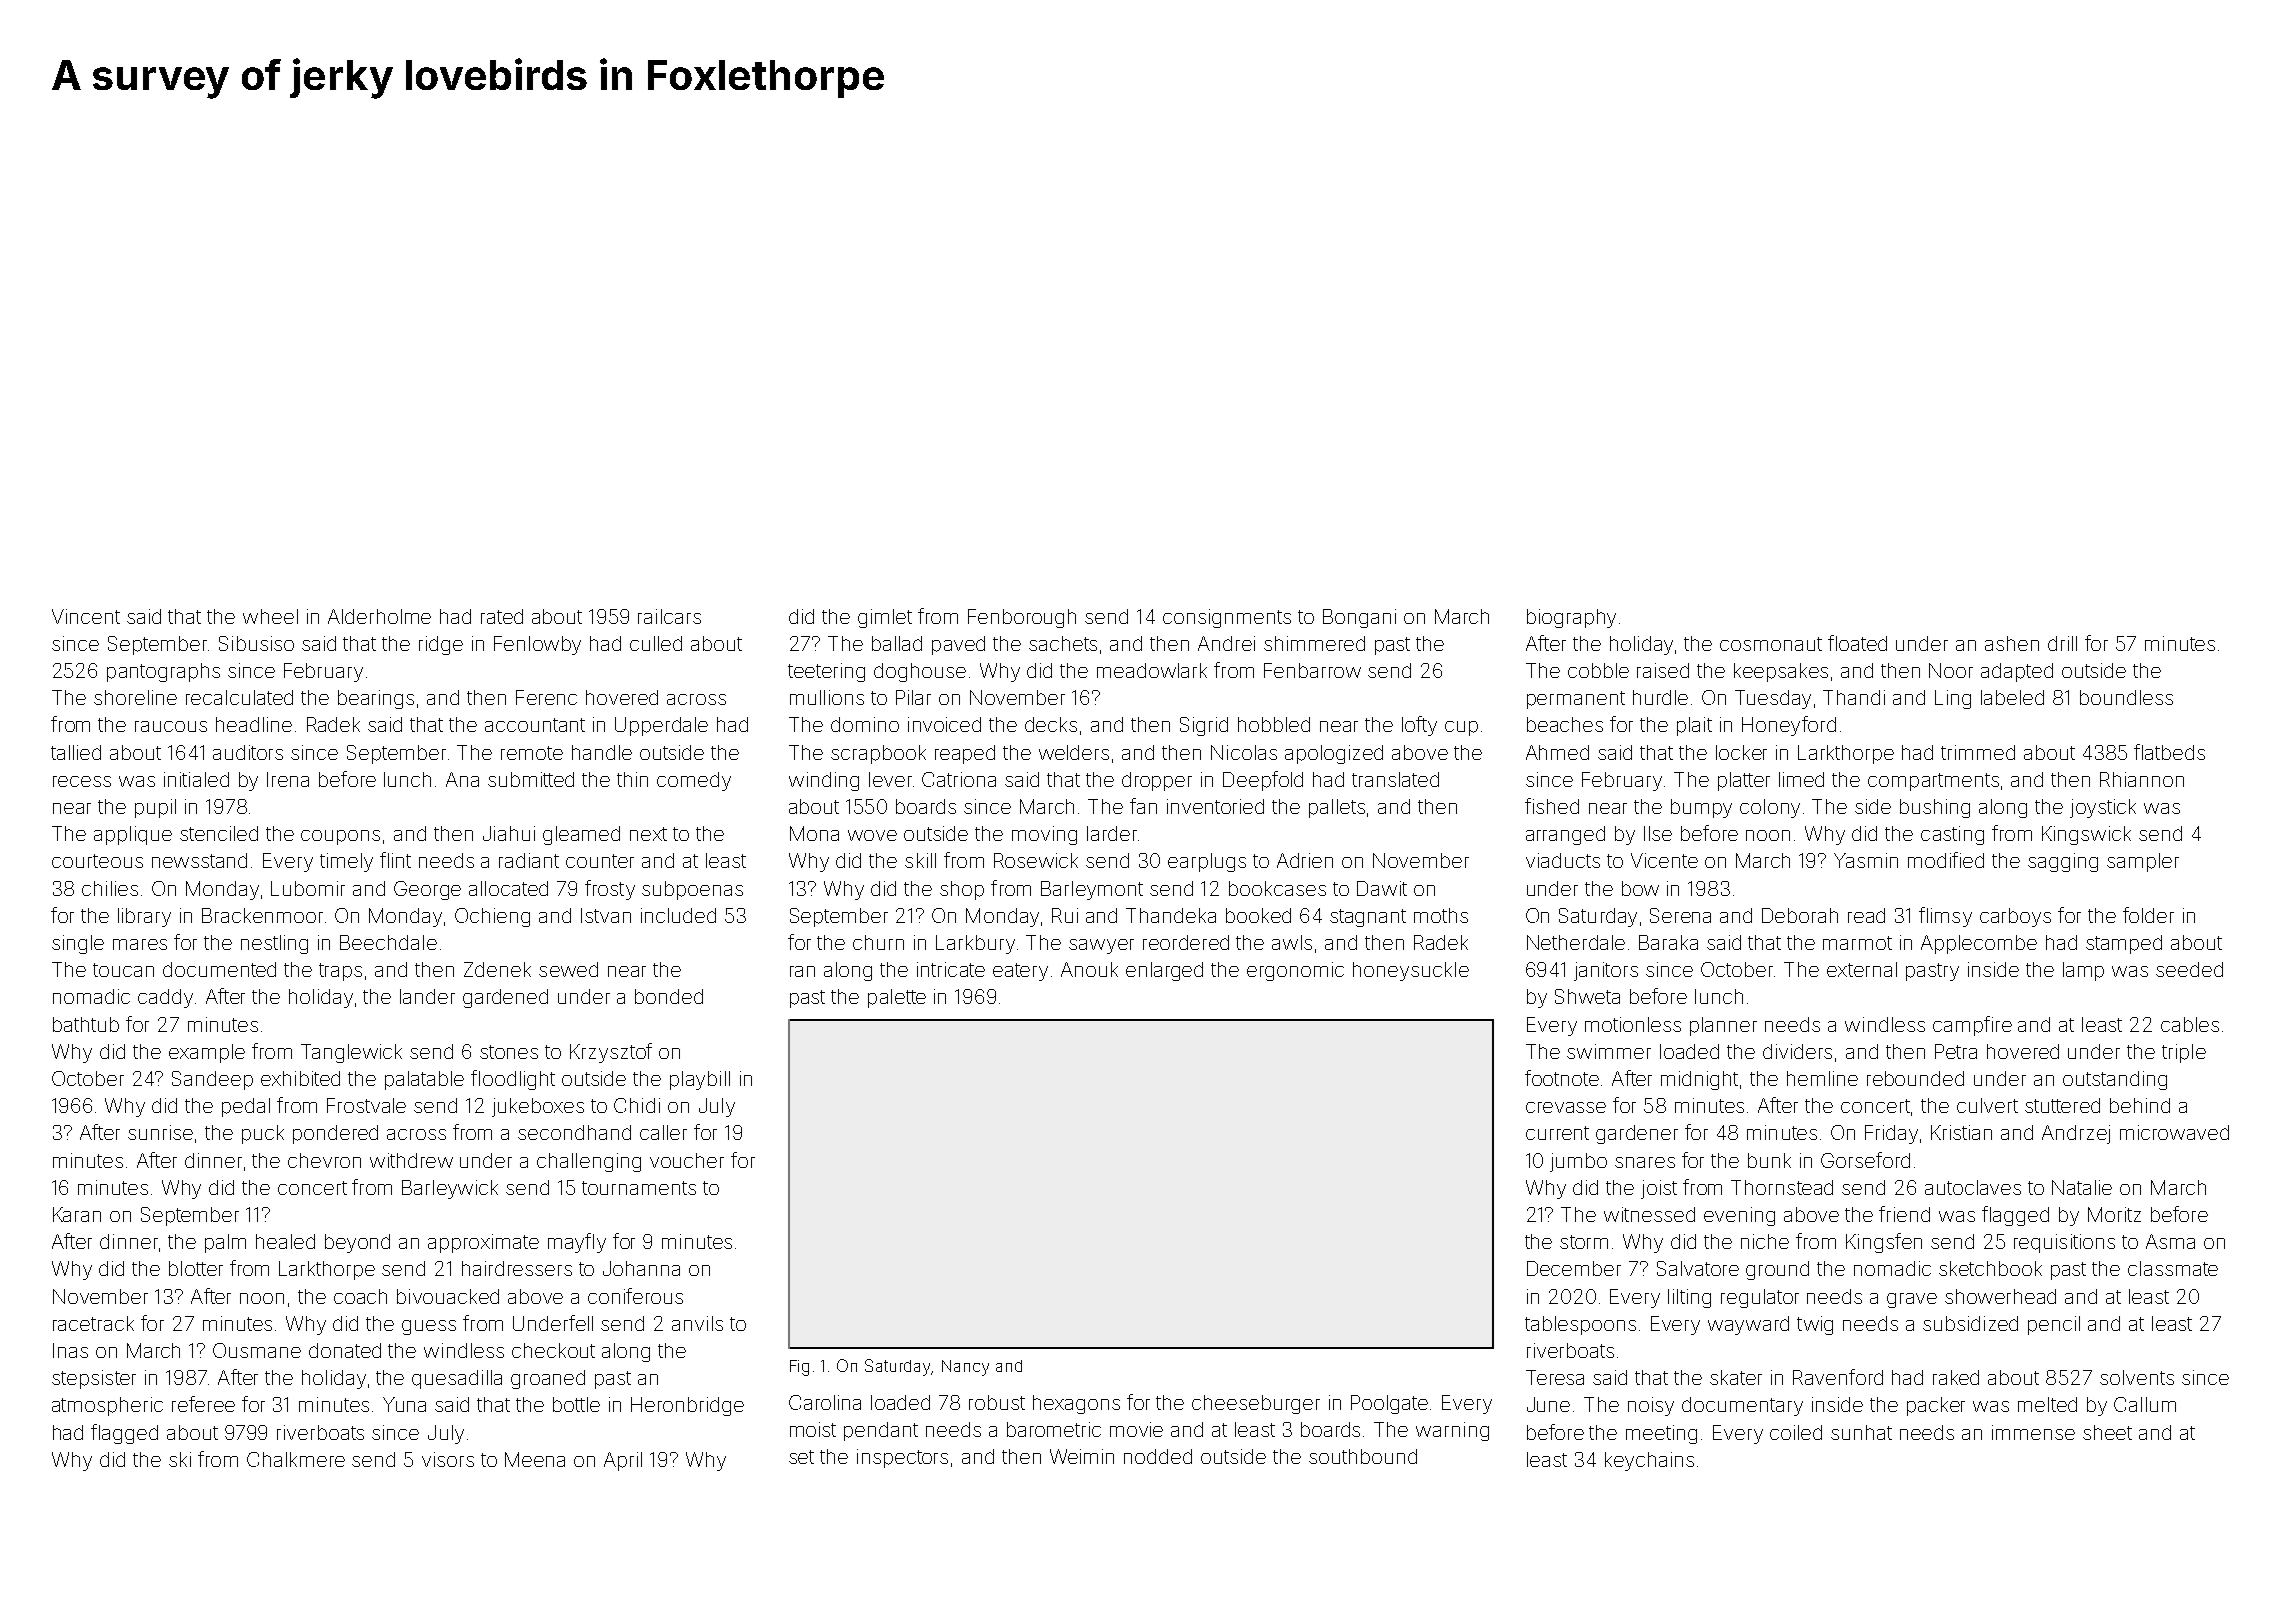 The image size is (2282, 1614). I want to click on remote, so click(532, 753).
